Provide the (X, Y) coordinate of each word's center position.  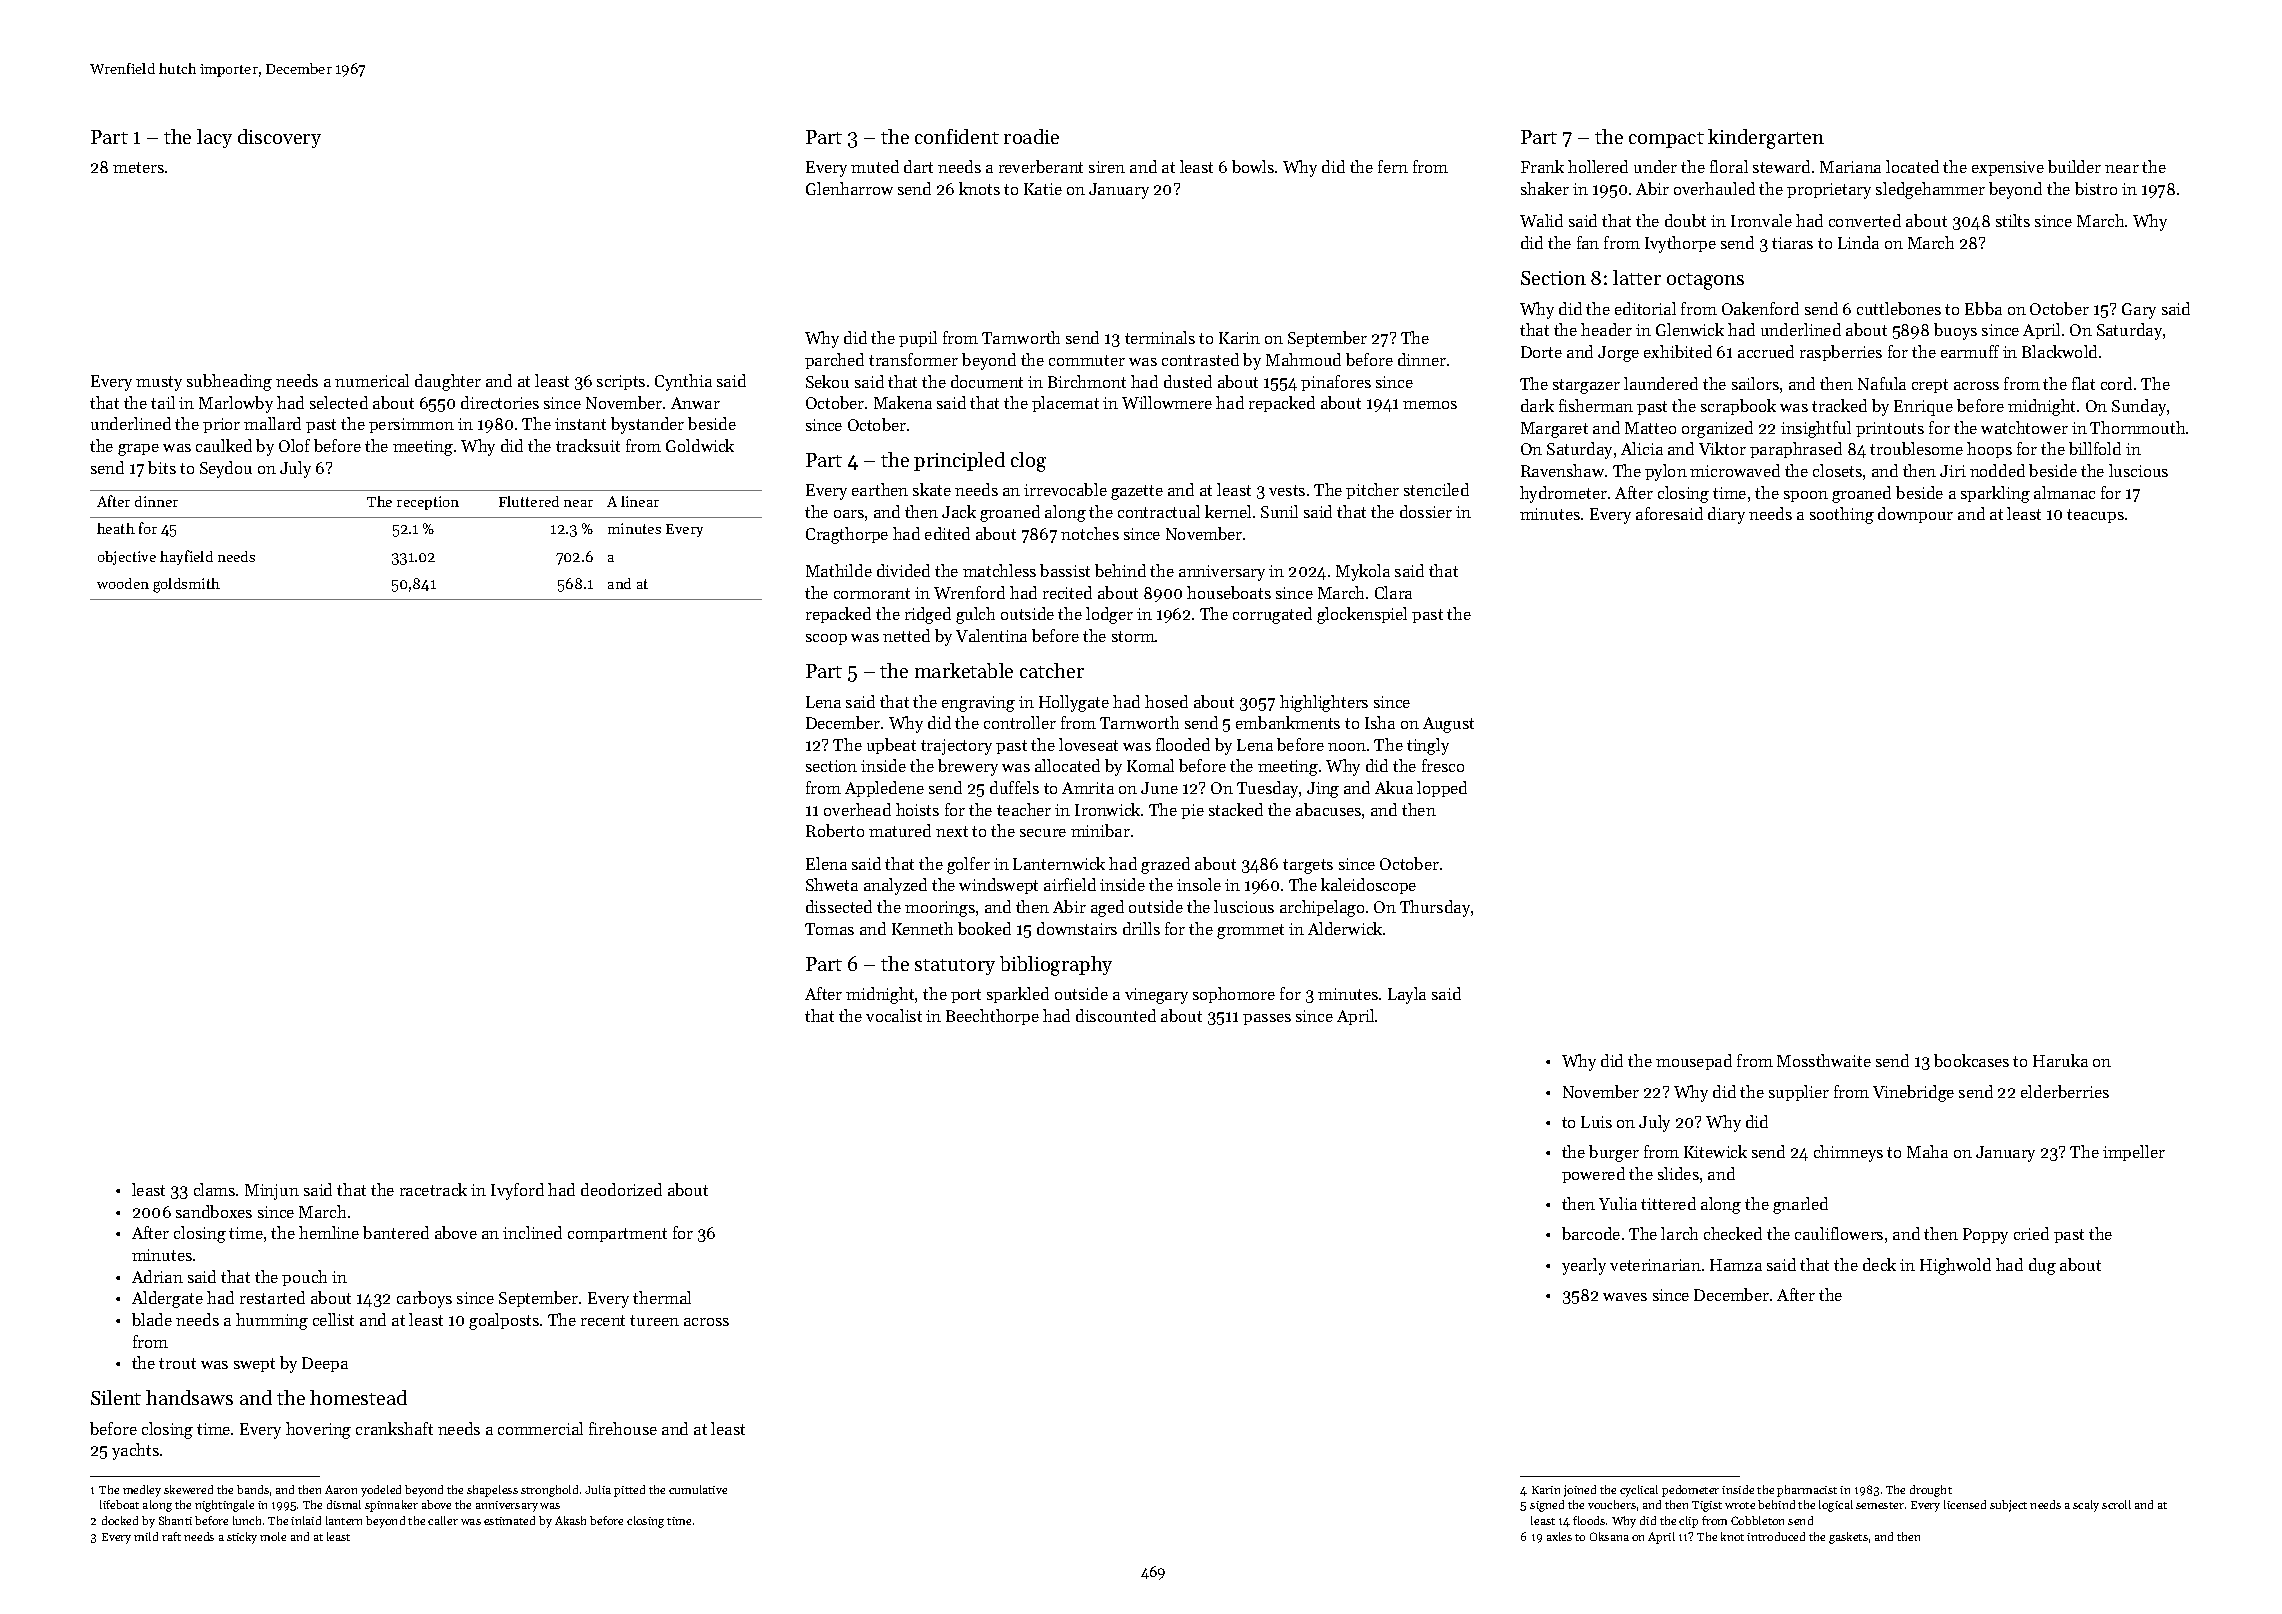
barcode (1591, 1233)
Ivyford (517, 1191)
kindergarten (1766, 139)
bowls (1253, 166)
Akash (570, 1520)
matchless (999, 570)
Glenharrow (849, 188)
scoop (826, 639)
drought (1931, 1491)
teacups (2095, 516)
